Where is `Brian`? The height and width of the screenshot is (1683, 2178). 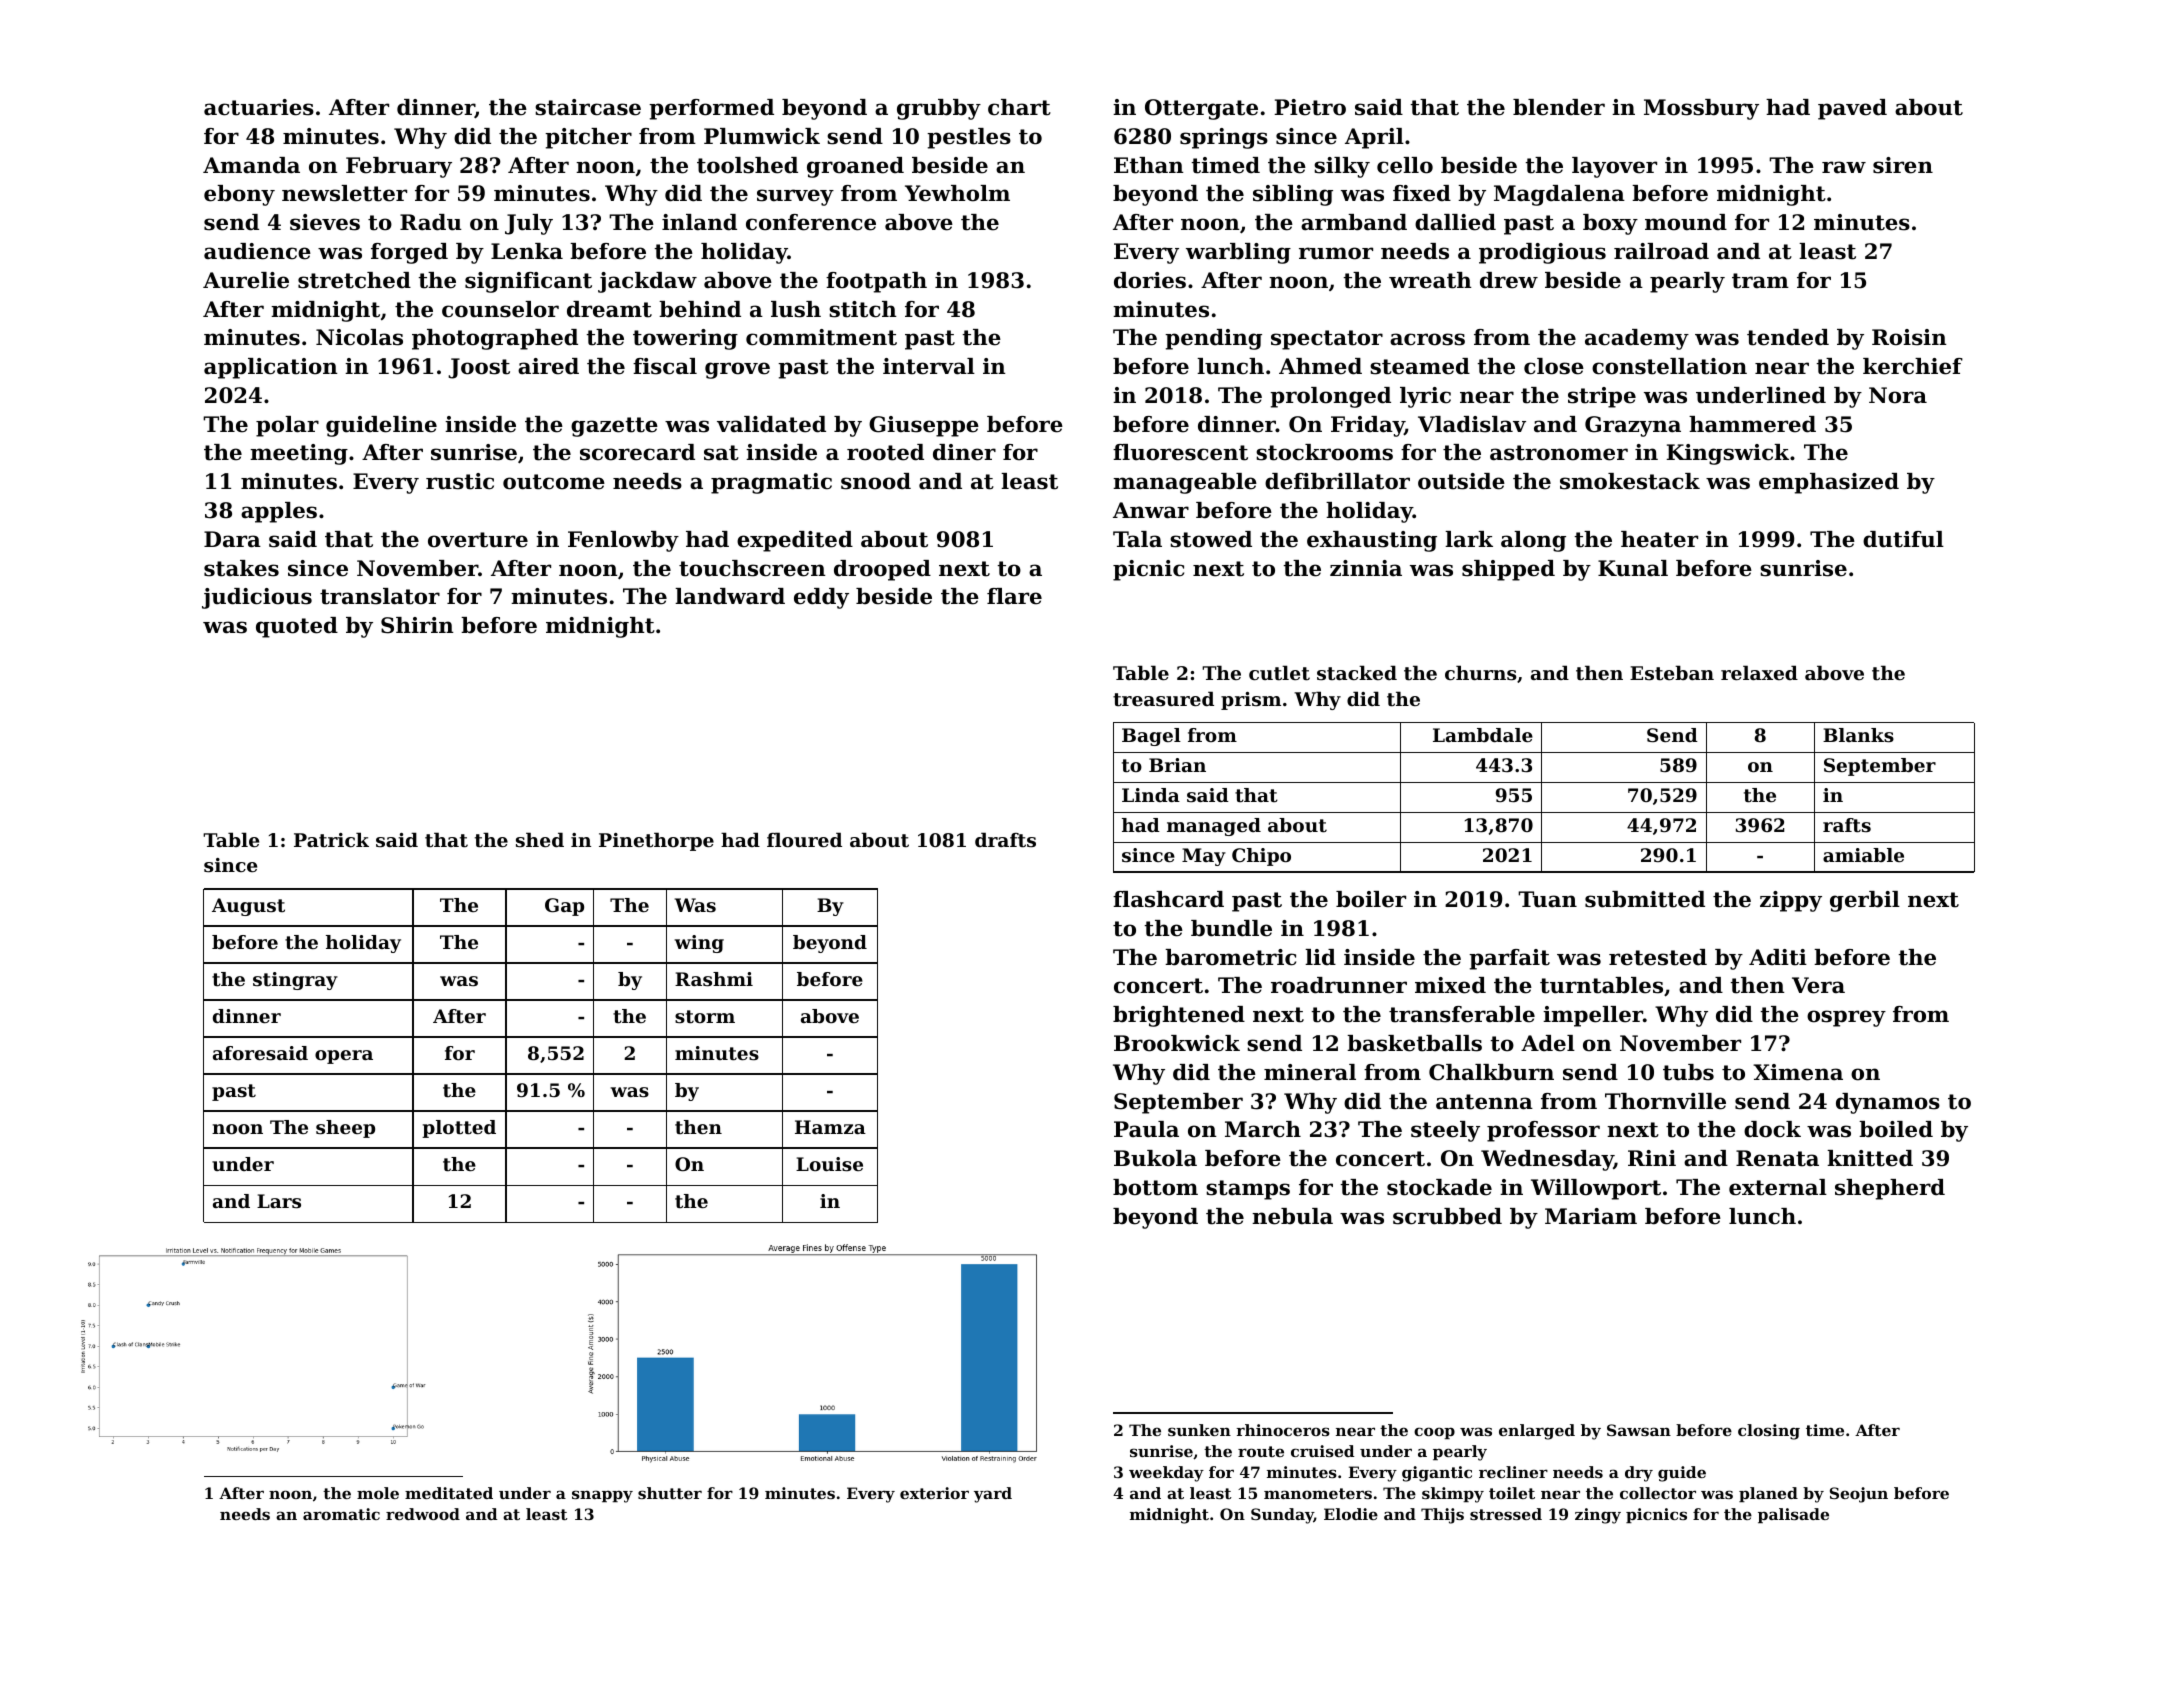
Brian is located at coordinates (1177, 765).
